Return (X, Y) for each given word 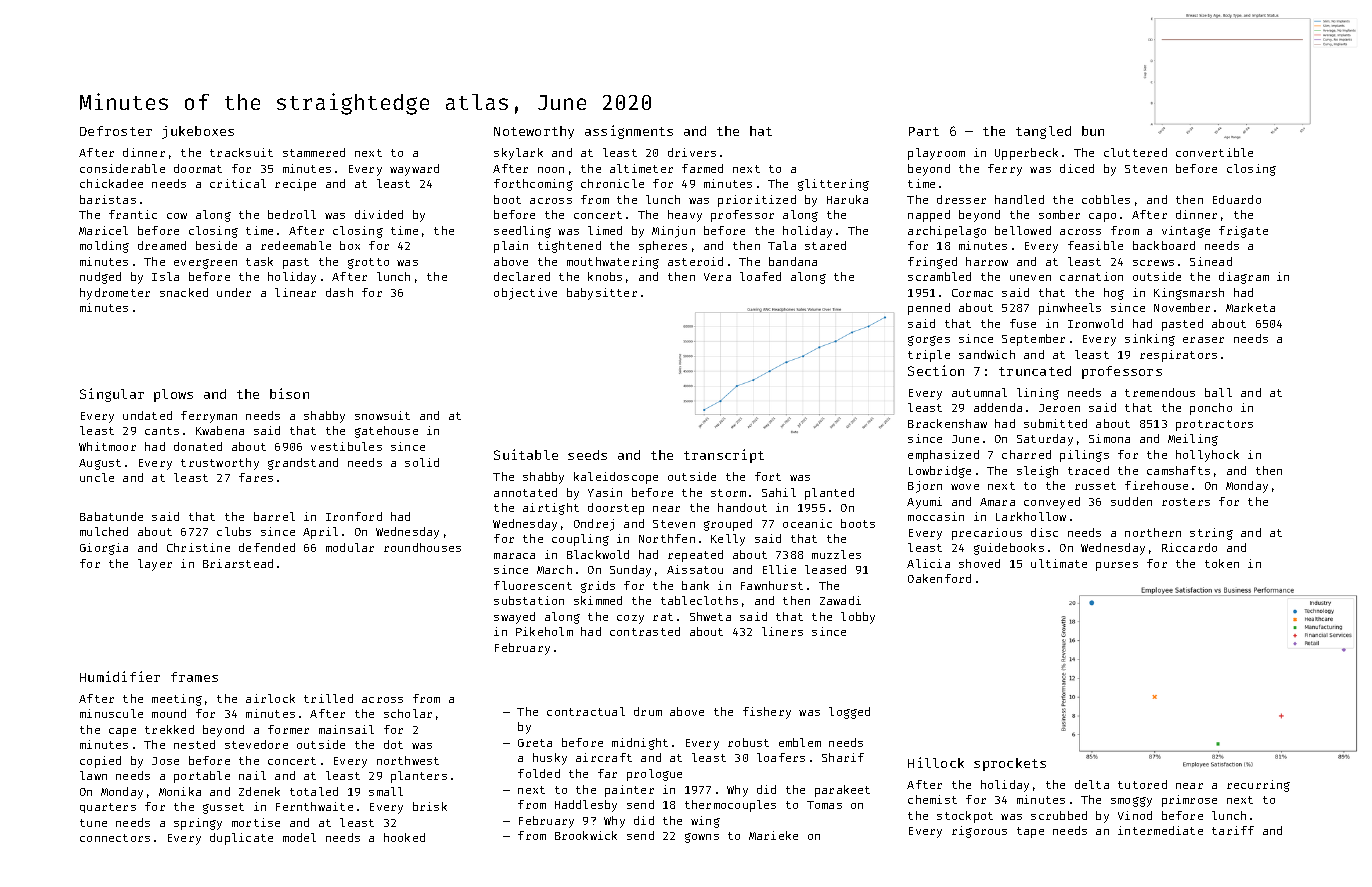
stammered (314, 152)
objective (525, 294)
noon (551, 170)
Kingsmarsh (1189, 294)
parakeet (842, 791)
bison (289, 393)
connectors (115, 838)
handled (1019, 199)
